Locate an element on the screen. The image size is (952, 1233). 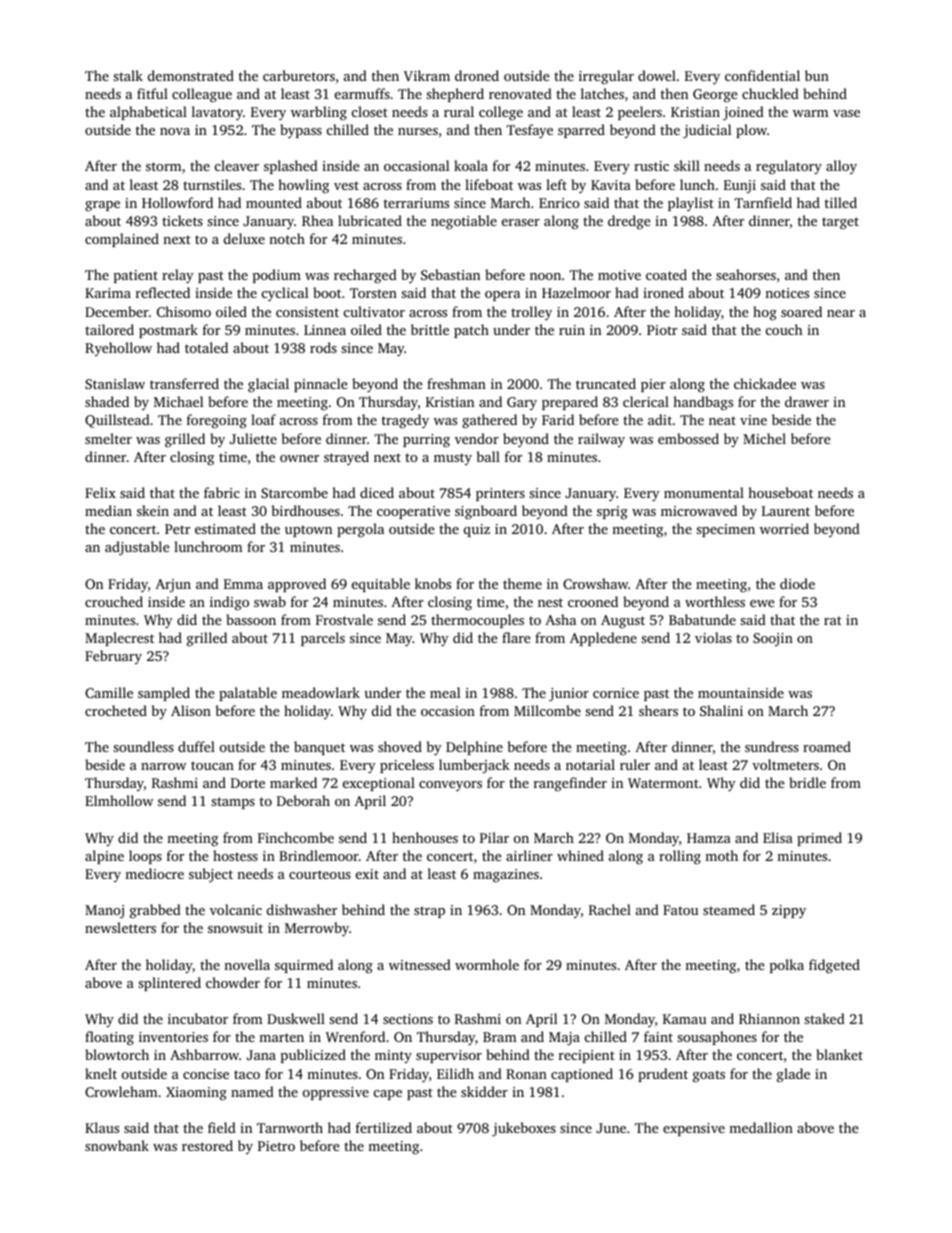
splashed is located at coordinates (291, 167).
